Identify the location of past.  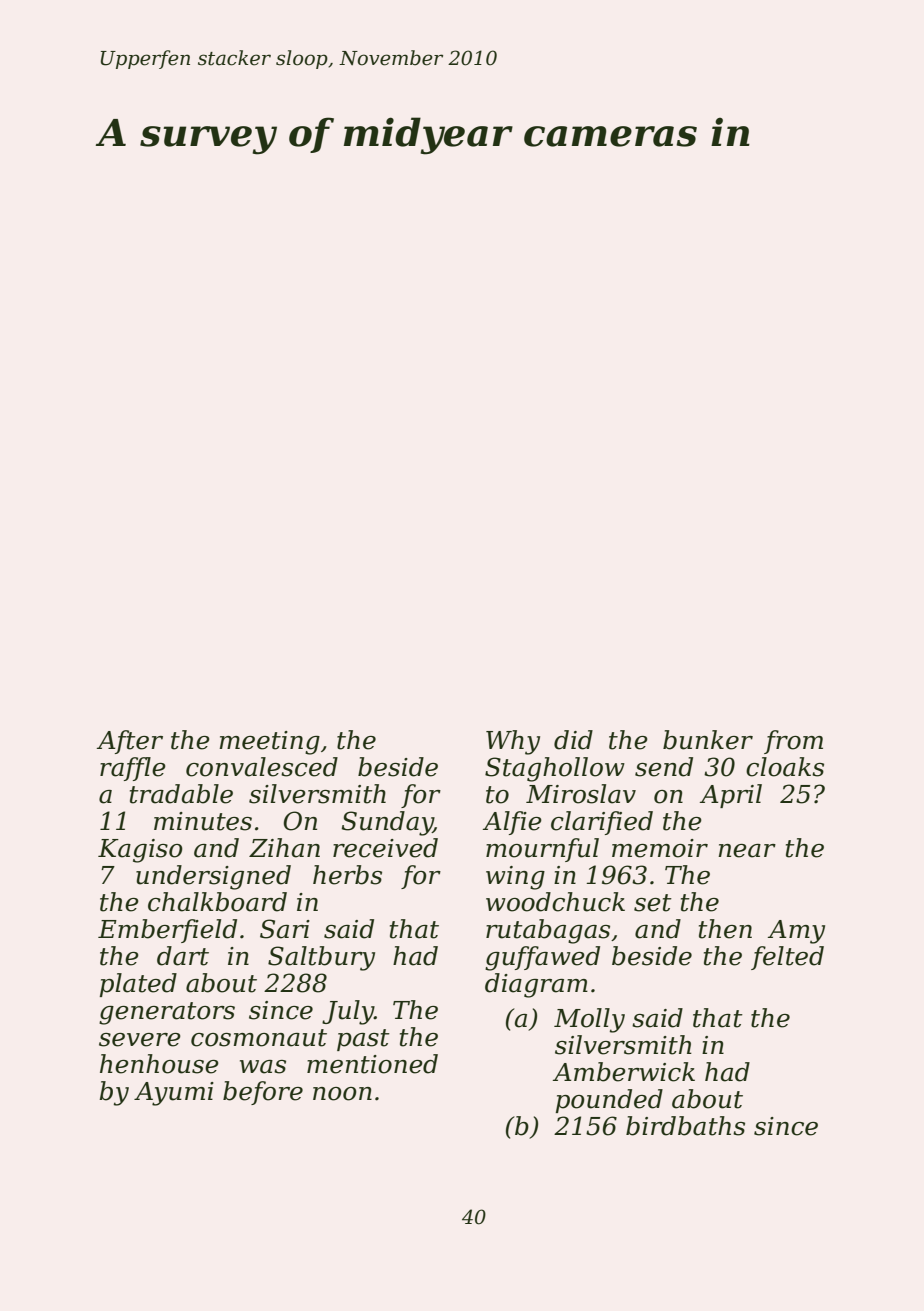
(363, 1040).
